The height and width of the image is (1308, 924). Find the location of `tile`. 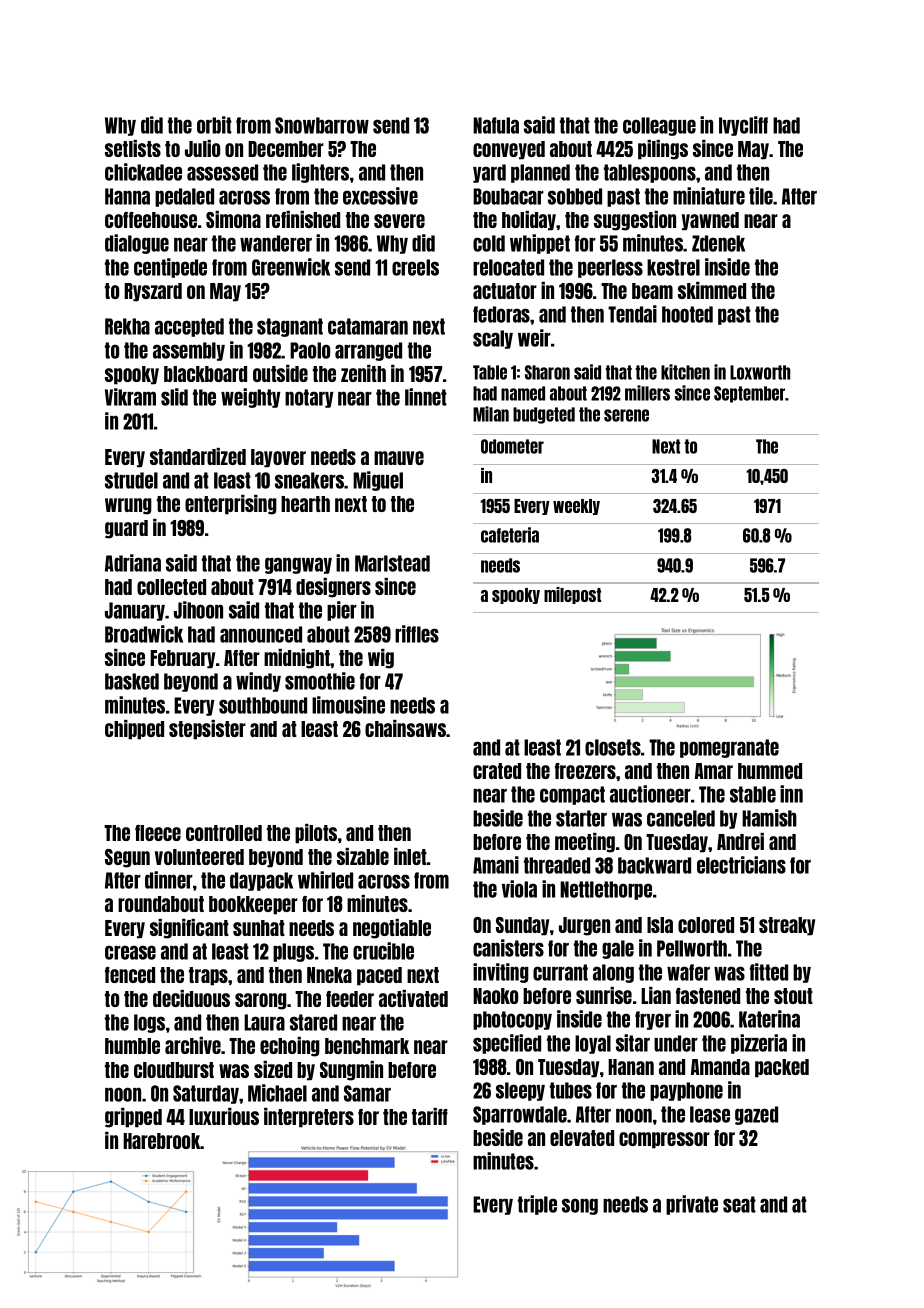

tile is located at coordinates (761, 196).
